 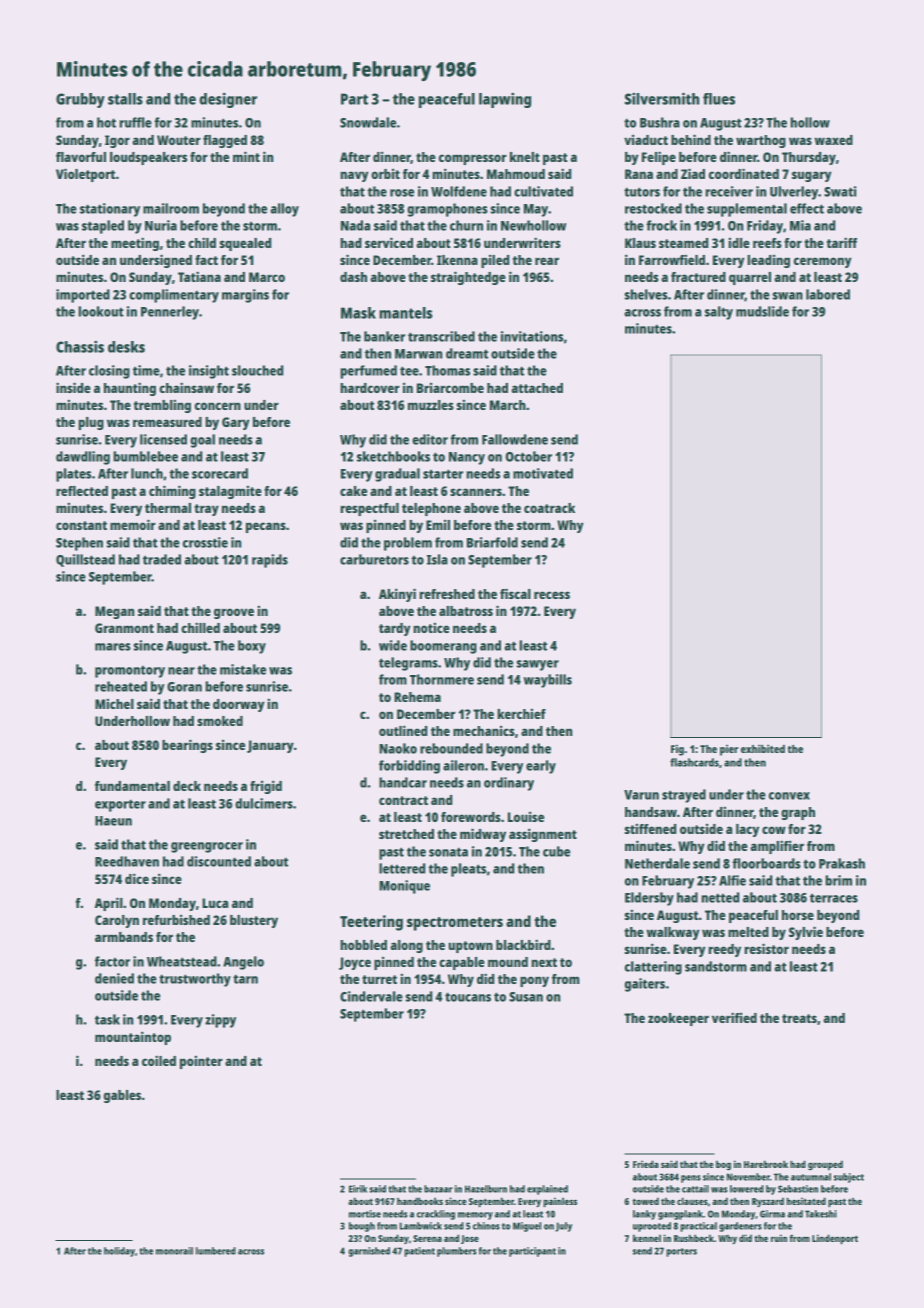 What do you see at coordinates (406, 834) in the screenshot?
I see `stretched` at bounding box center [406, 834].
